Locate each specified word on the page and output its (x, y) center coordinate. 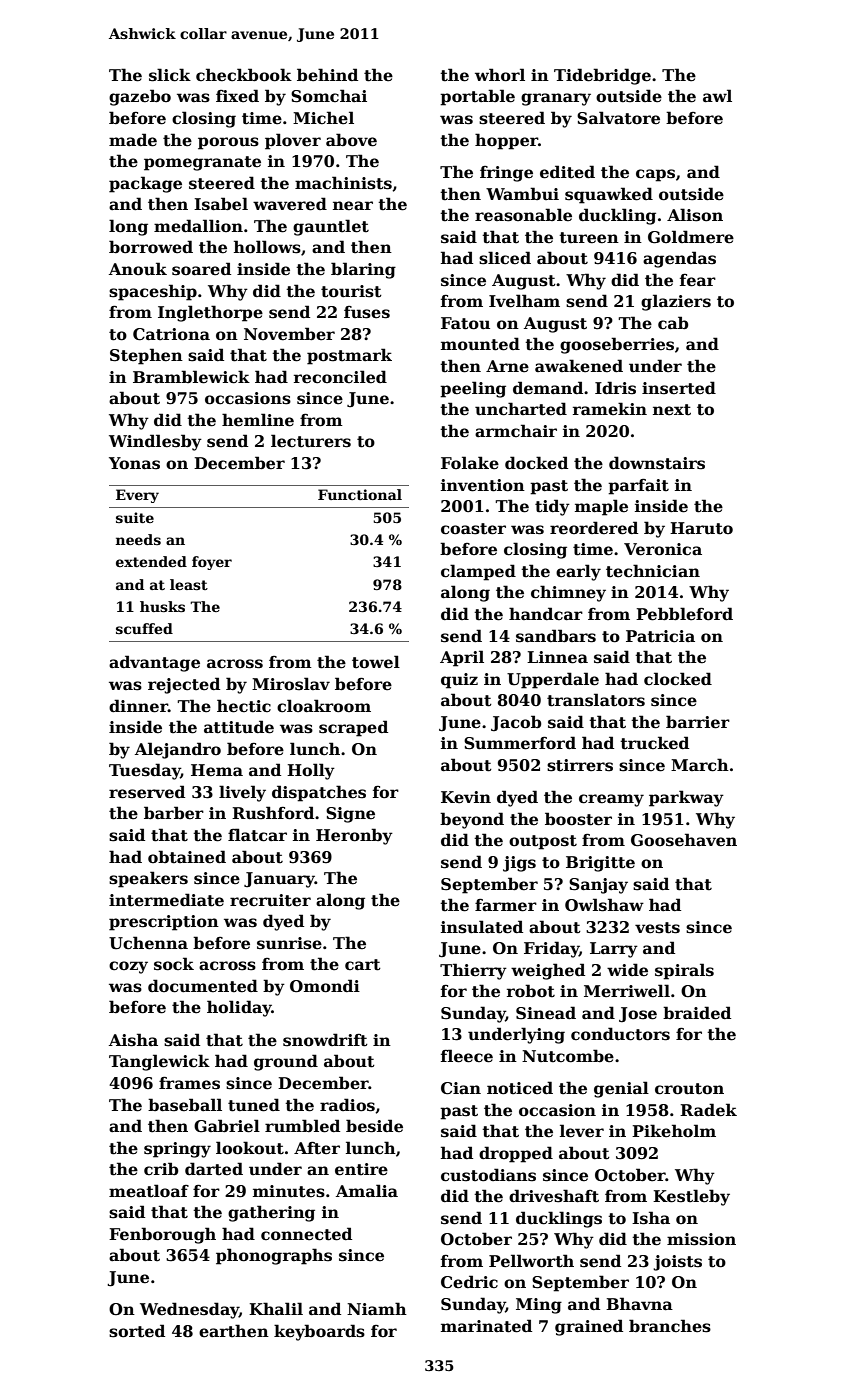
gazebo (140, 97)
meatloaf (149, 1191)
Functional (360, 494)
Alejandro (178, 750)
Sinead (546, 1013)
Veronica (663, 549)
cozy (128, 967)
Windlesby (155, 442)
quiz (459, 681)
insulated (482, 927)
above (351, 140)
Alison (695, 215)
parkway (686, 798)
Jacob (516, 723)
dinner (138, 706)
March (700, 765)
